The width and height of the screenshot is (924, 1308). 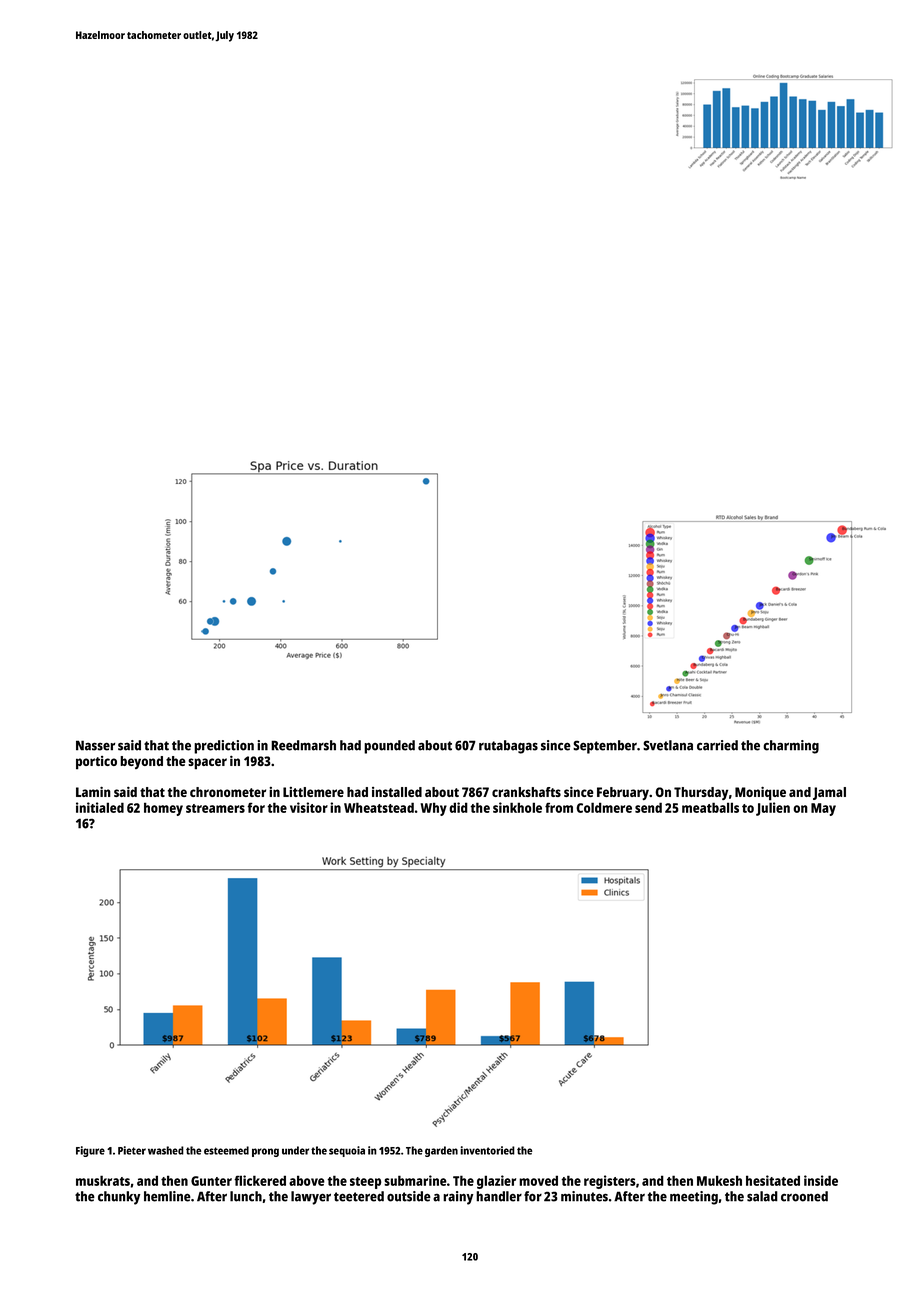 What do you see at coordinates (132, 1150) in the screenshot?
I see `Pieter` at bounding box center [132, 1150].
